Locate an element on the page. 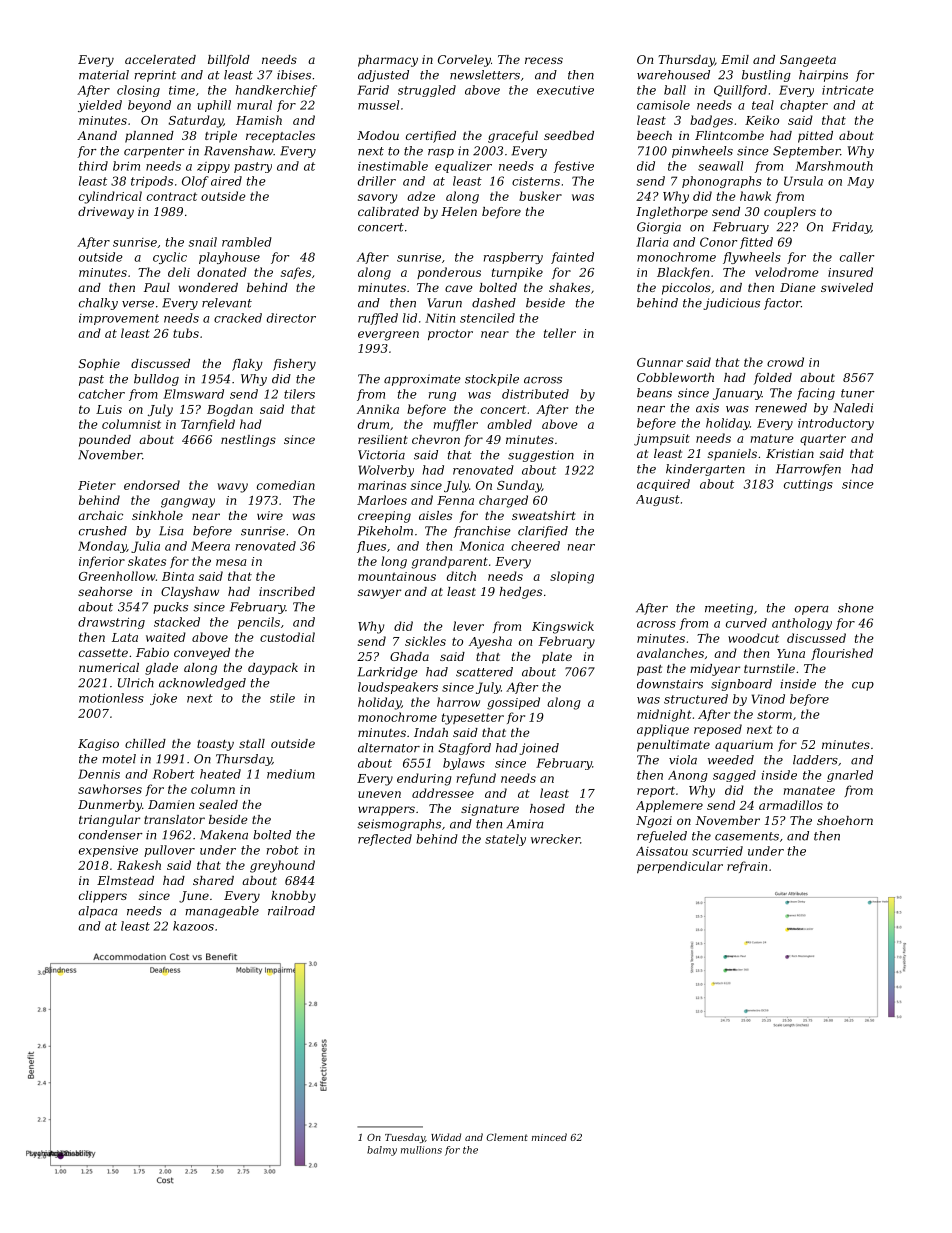 The image size is (952, 1233). hairpins is located at coordinates (823, 76).
